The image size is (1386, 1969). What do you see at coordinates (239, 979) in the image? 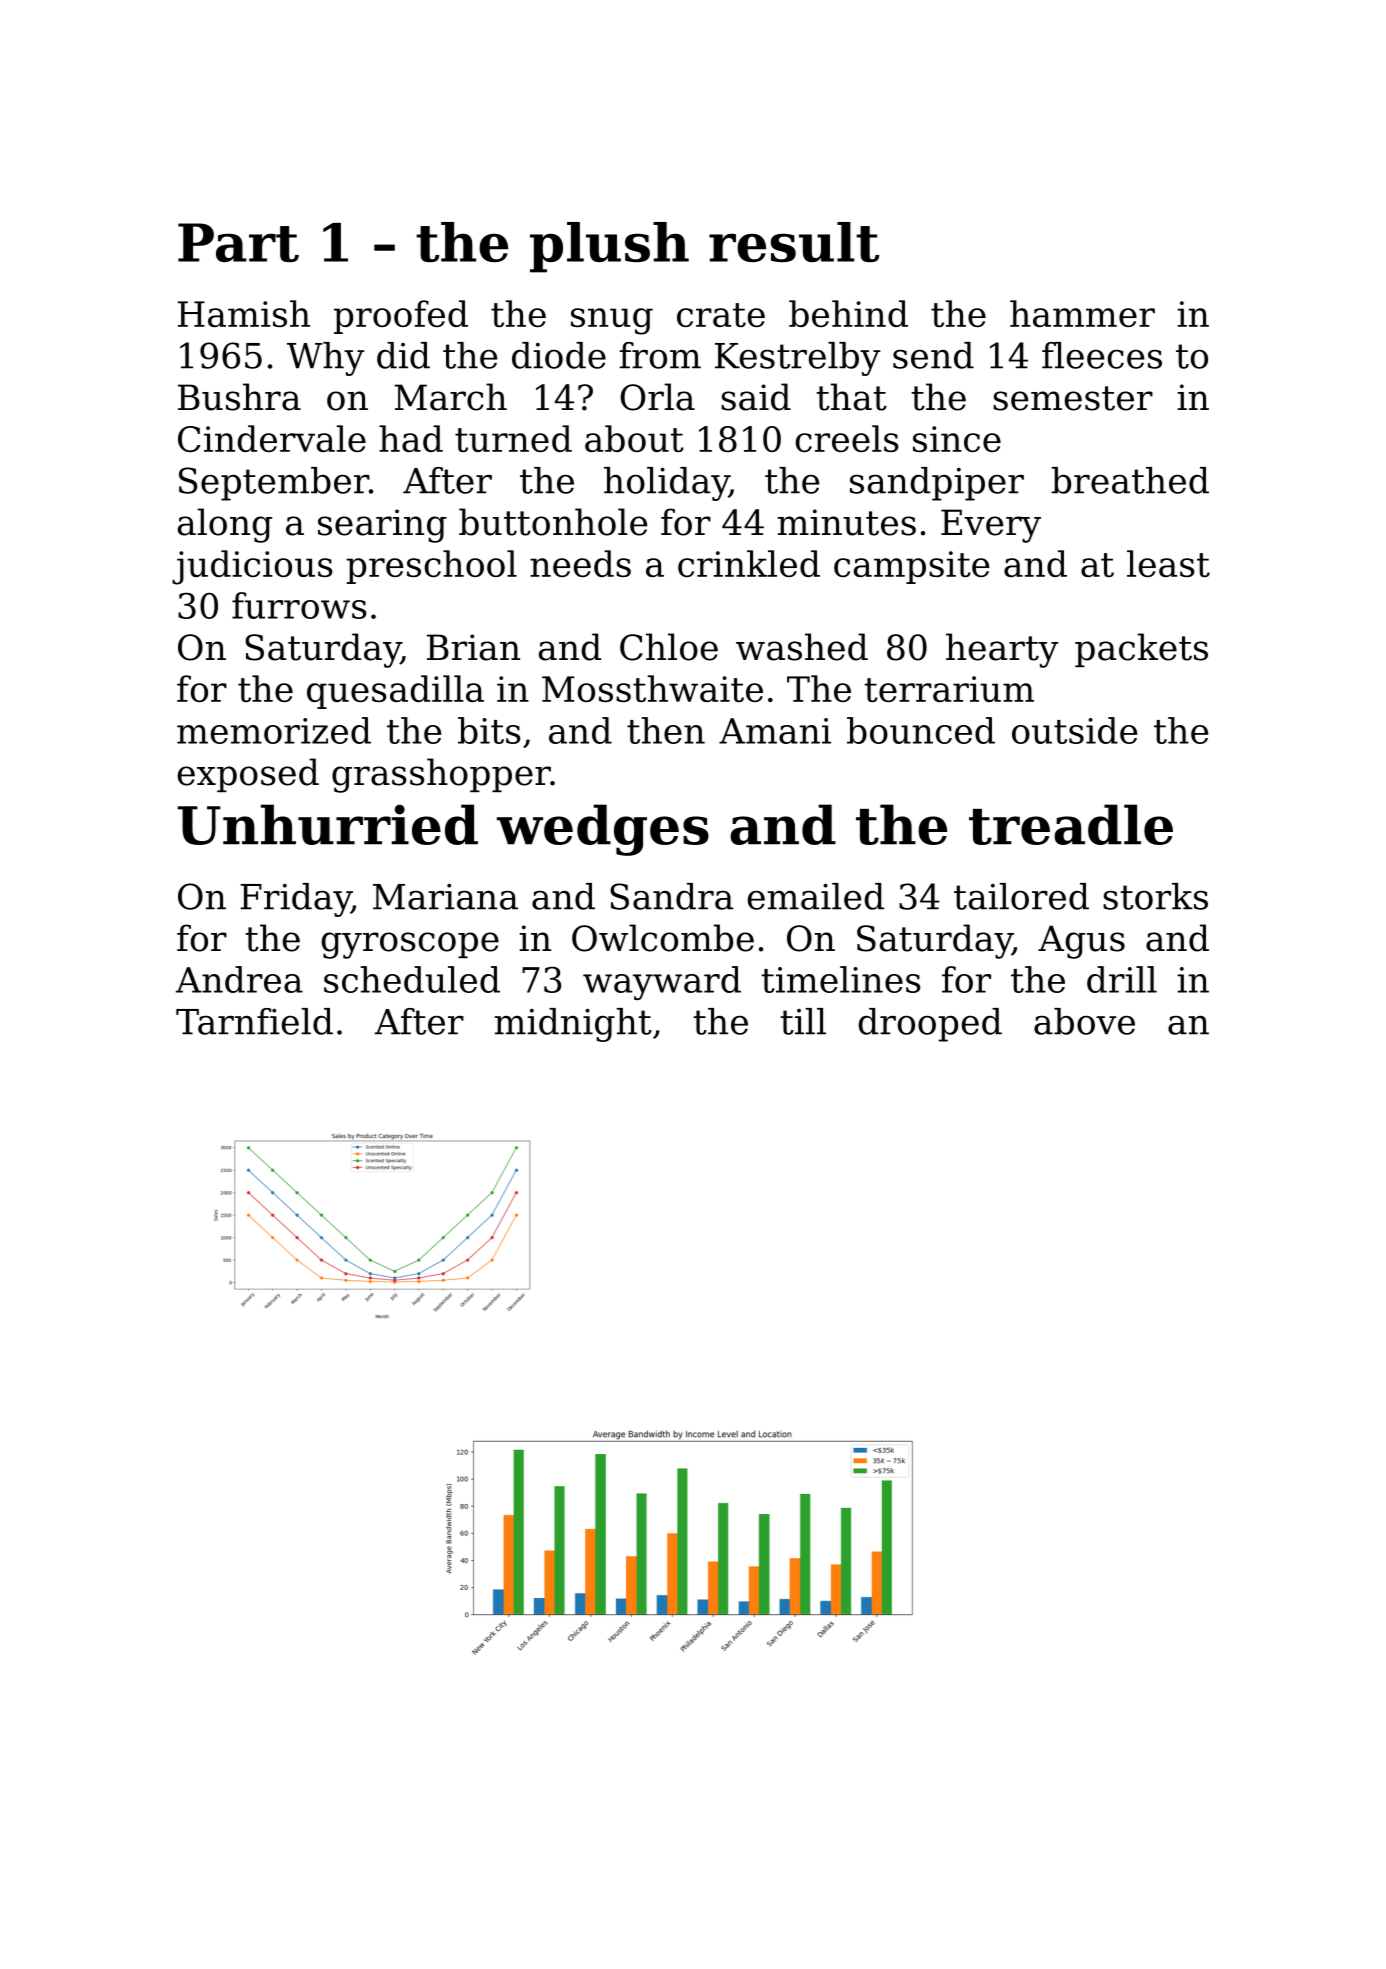
I see `Andrea` at bounding box center [239, 979].
